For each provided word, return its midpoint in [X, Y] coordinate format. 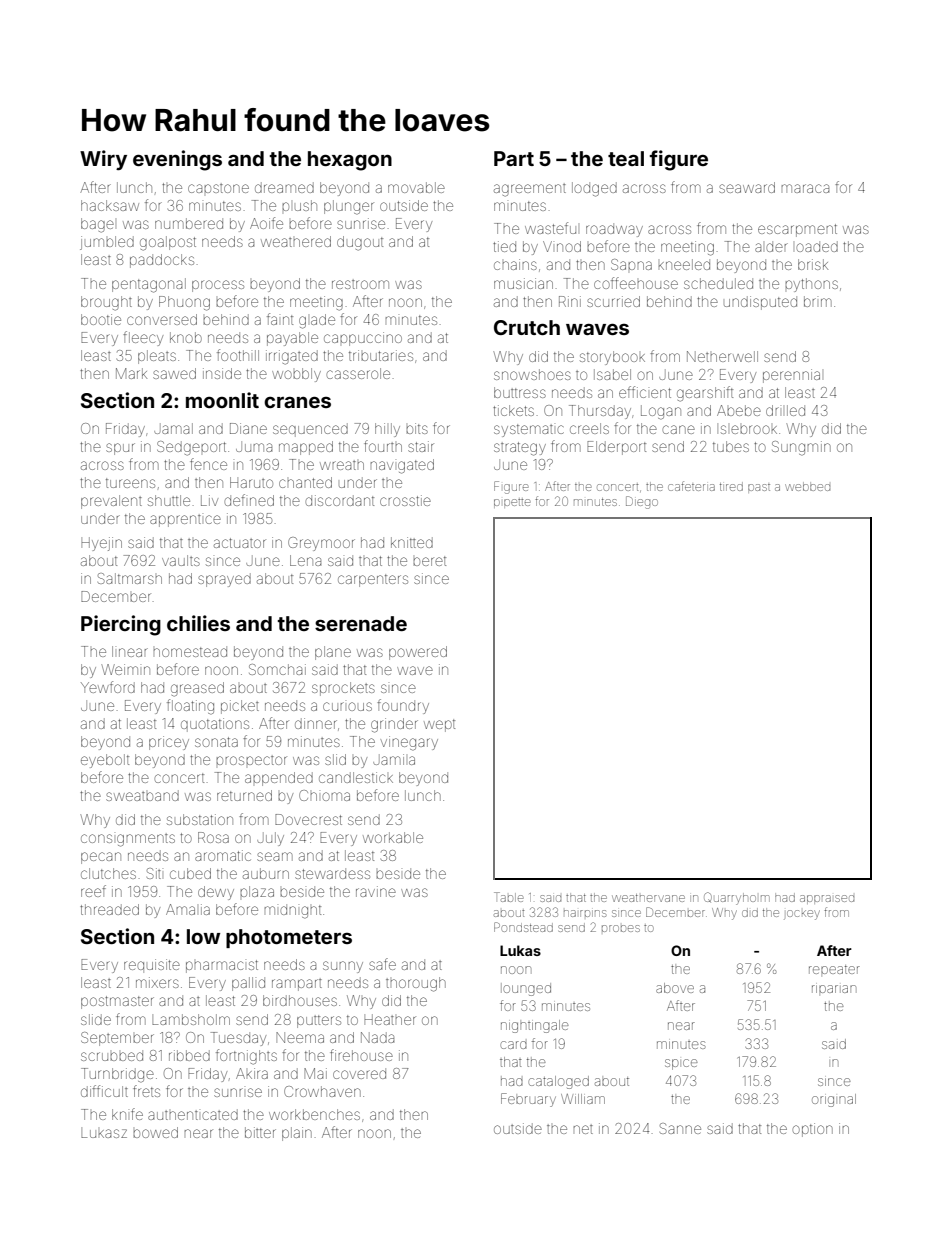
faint [280, 319]
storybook [612, 358]
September [117, 1039]
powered [418, 653]
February [528, 1100]
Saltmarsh [130, 578]
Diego [642, 502]
